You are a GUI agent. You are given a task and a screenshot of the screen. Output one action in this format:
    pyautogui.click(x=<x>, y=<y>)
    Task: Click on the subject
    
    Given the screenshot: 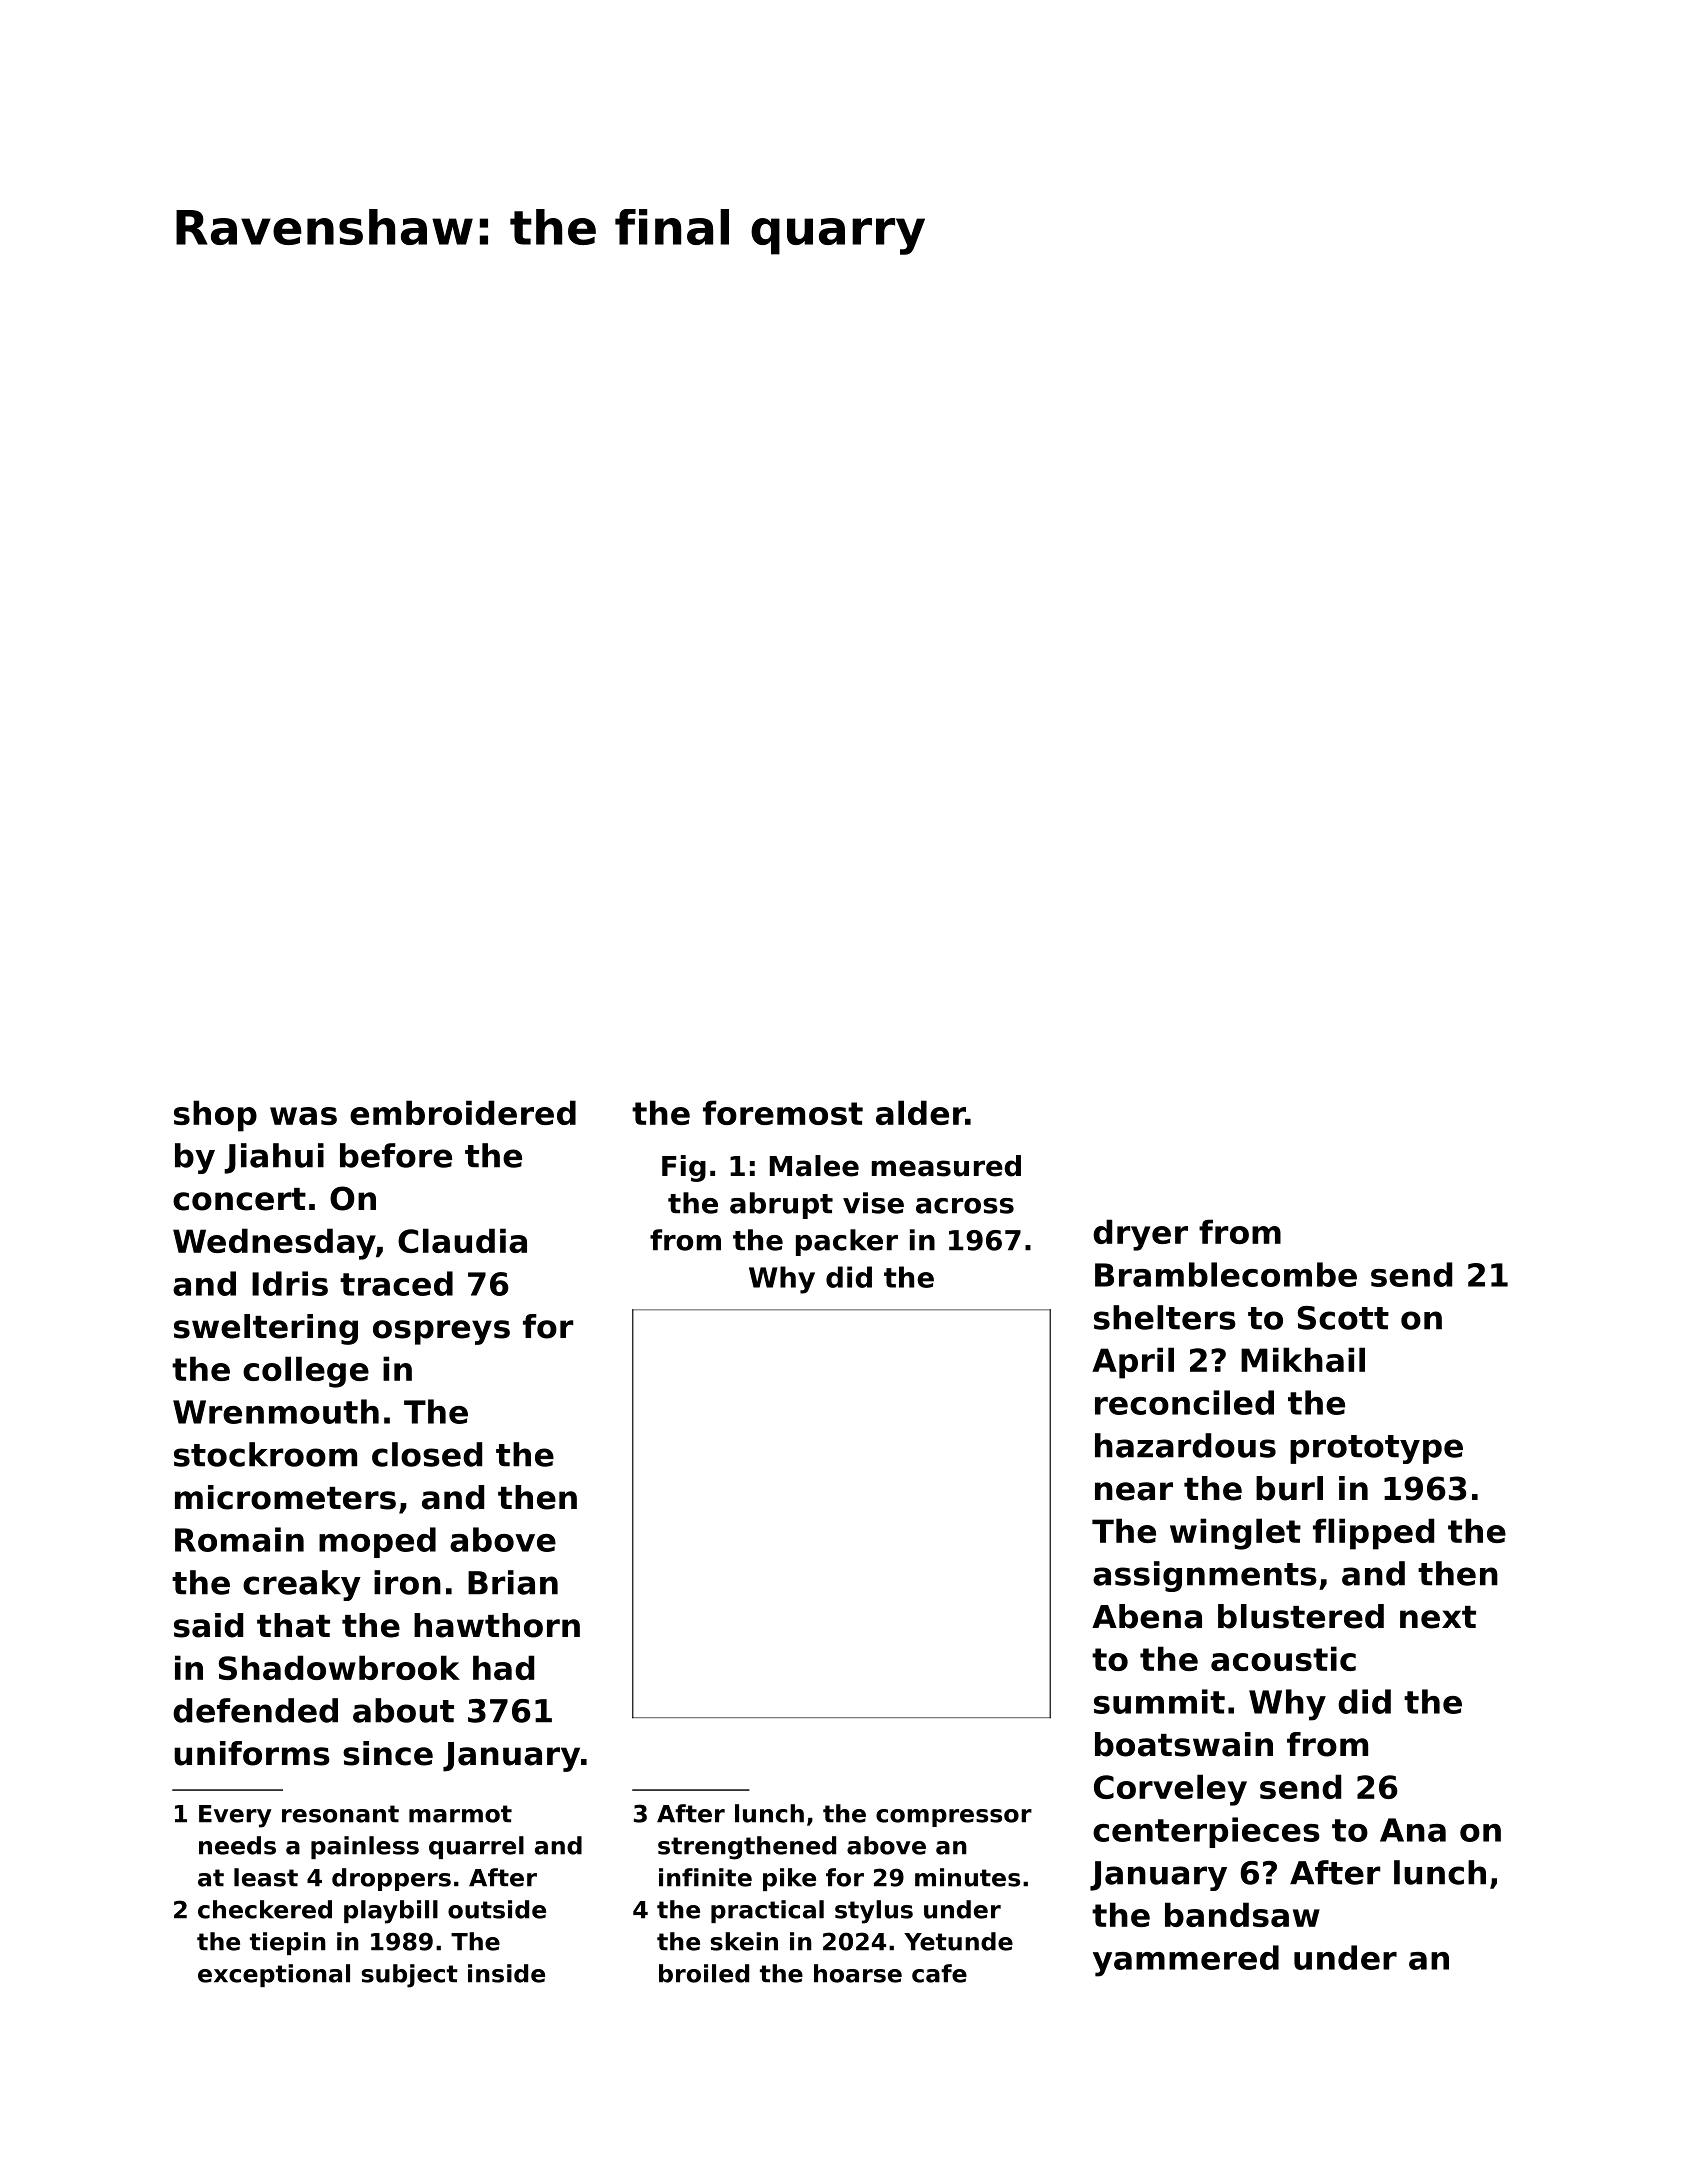 What is the action you would take?
    pyautogui.click(x=410, y=1976)
